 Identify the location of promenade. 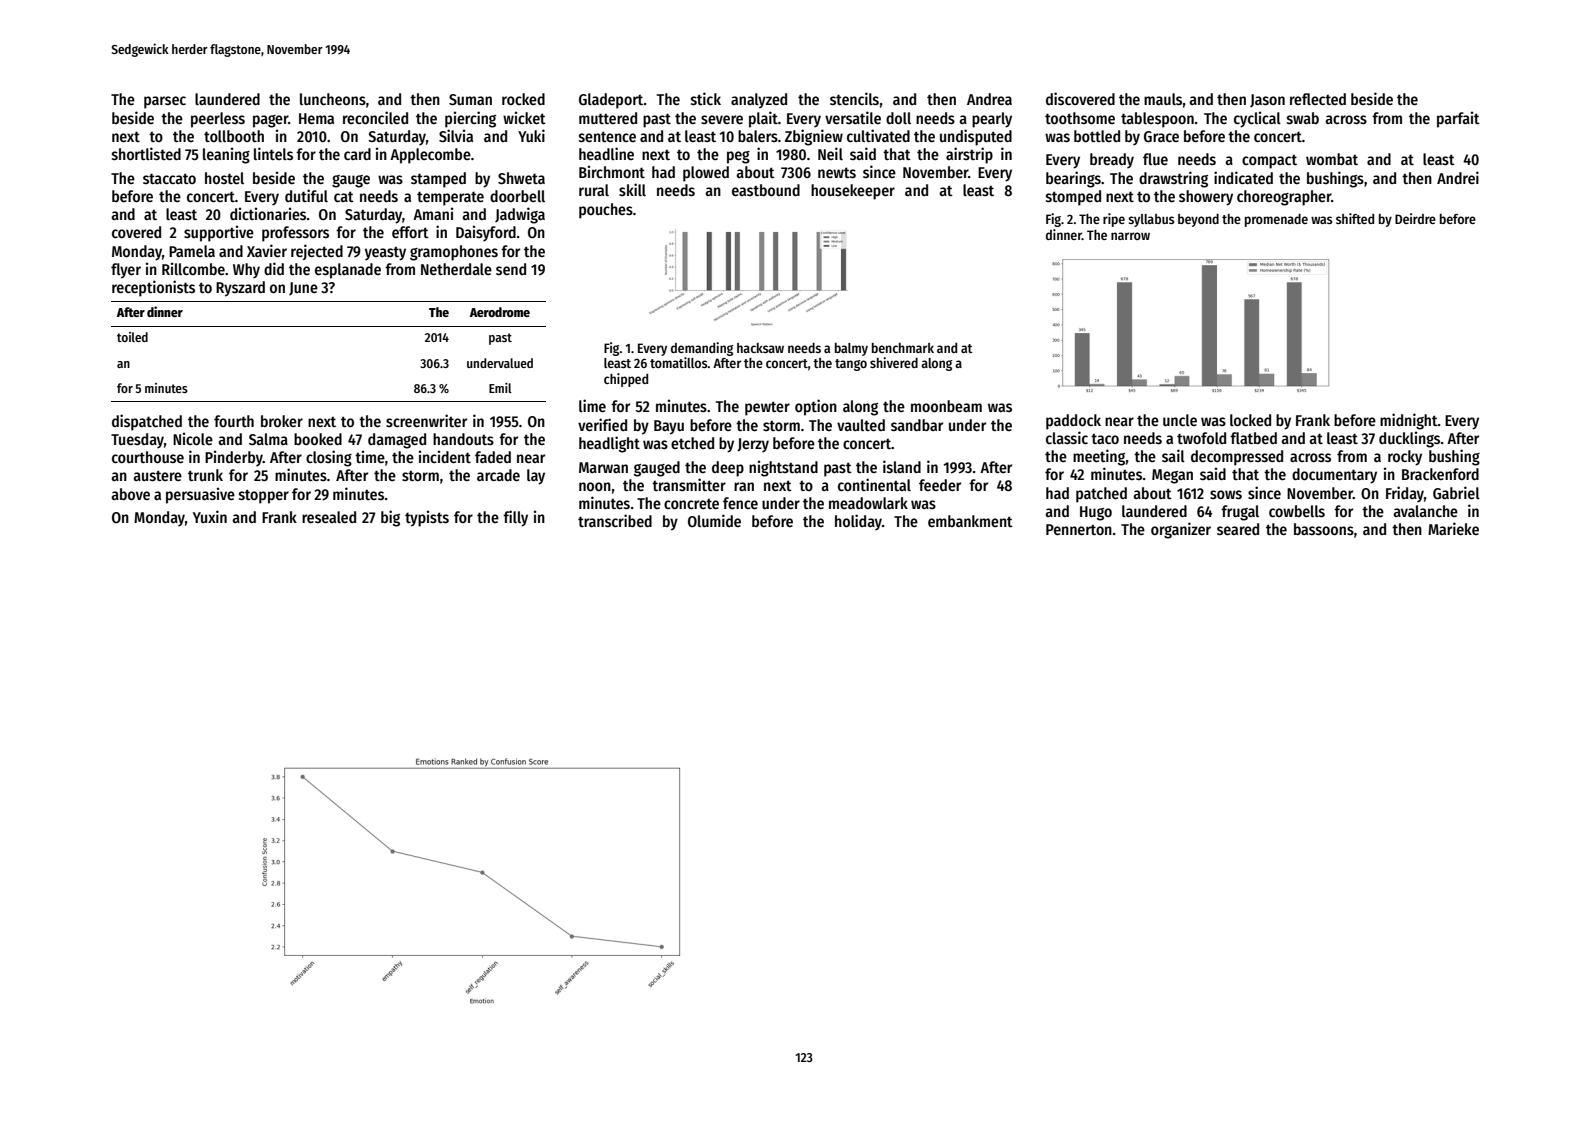
(1276, 220).
